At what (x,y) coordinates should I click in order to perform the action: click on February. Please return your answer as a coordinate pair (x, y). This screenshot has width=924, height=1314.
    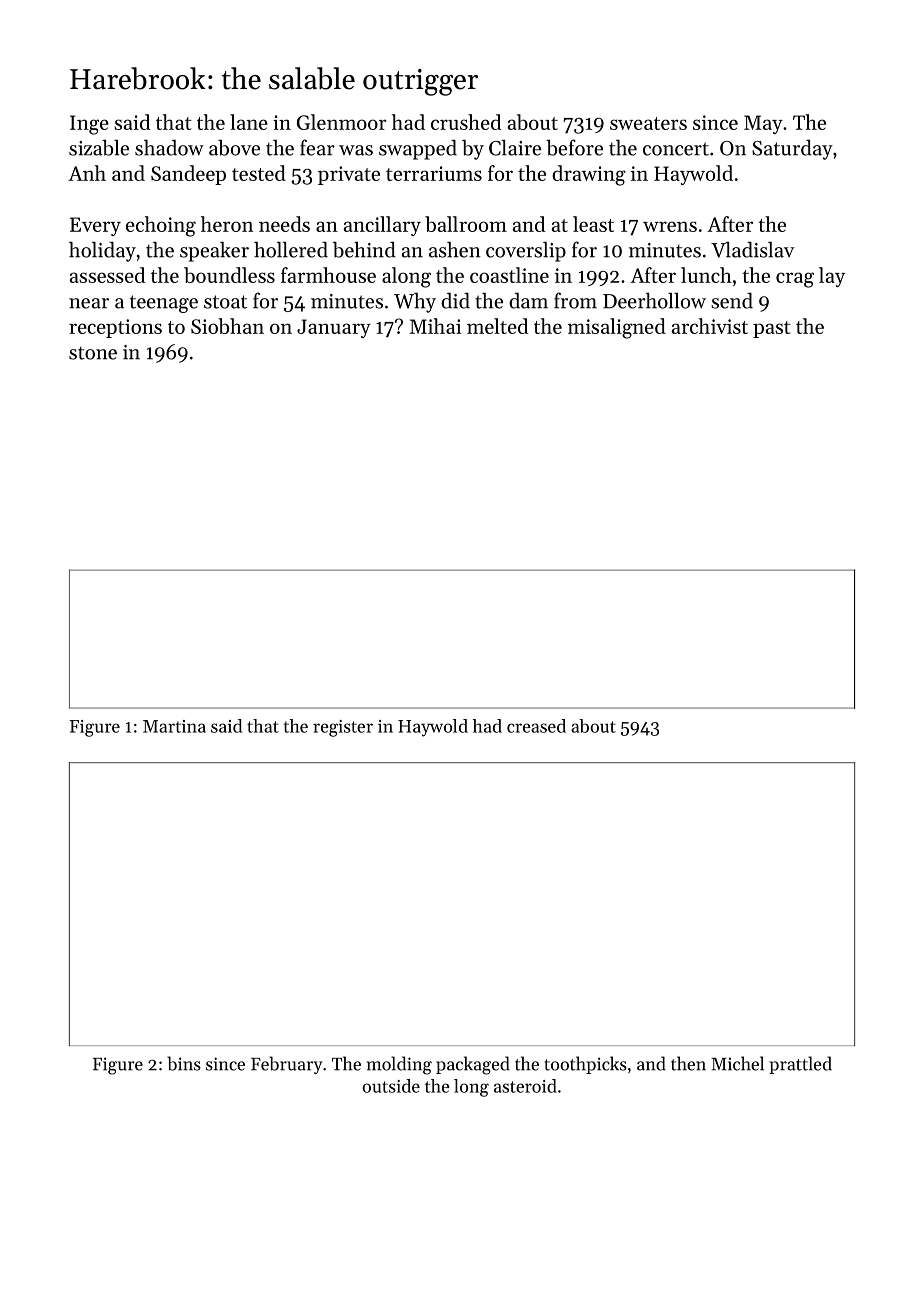
    Looking at the image, I should click on (286, 1065).
